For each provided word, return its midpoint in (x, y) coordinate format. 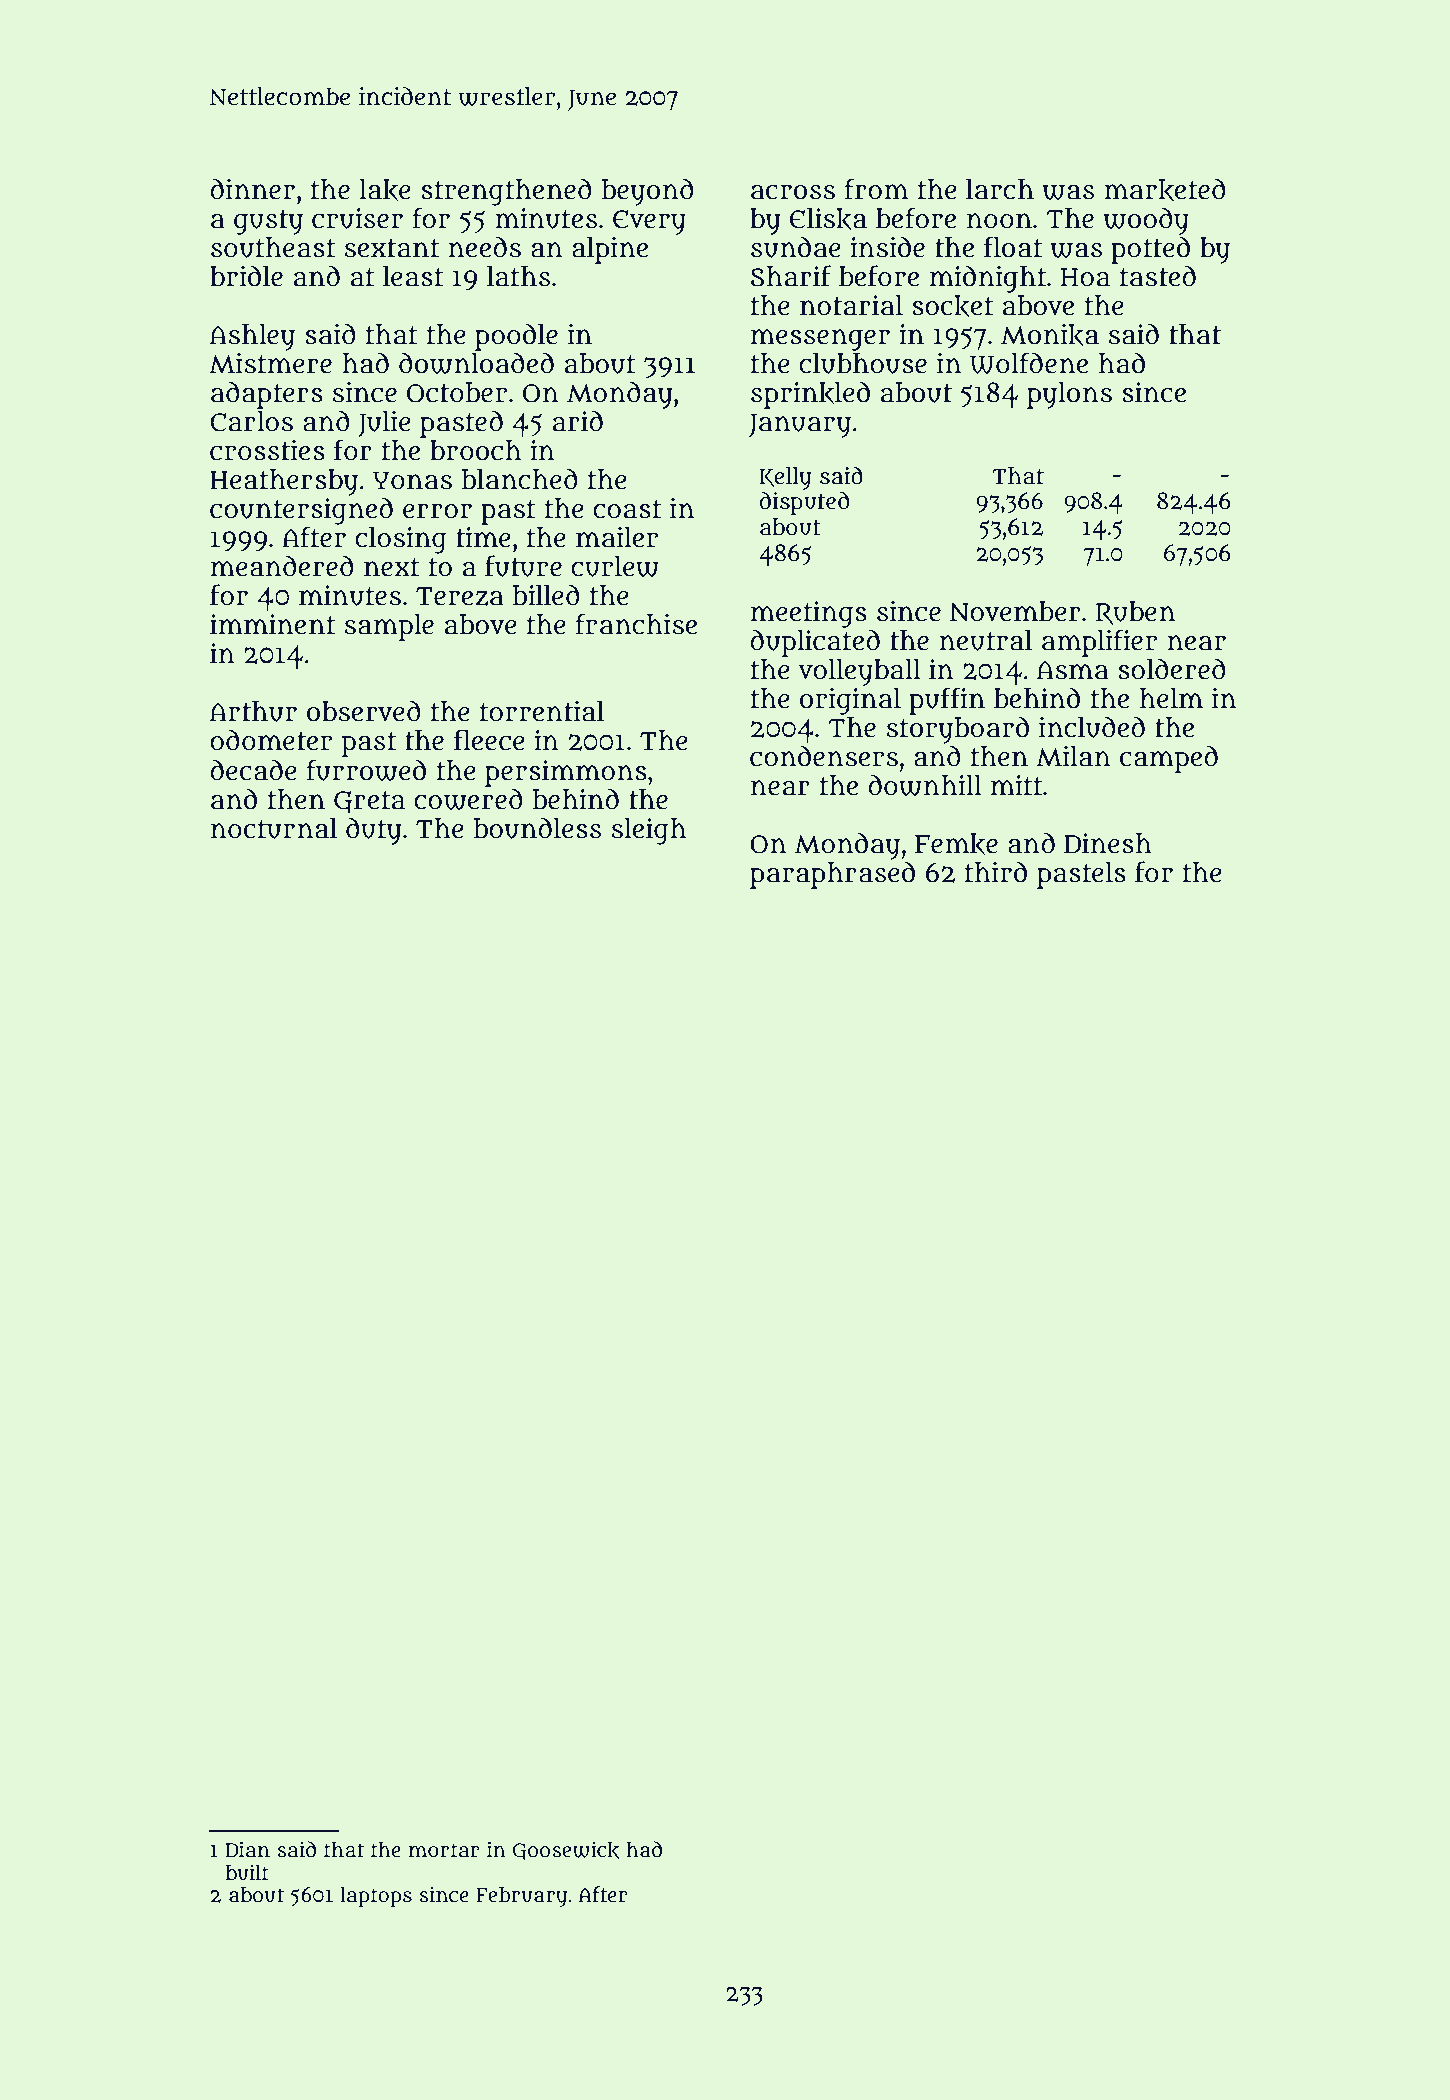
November (1015, 611)
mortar (444, 1850)
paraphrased (832, 875)
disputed (804, 503)
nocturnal (274, 828)
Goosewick (565, 1851)
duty (374, 831)
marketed (1165, 190)
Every (649, 222)
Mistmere (270, 363)
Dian (247, 1849)
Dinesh (1108, 843)
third (996, 872)
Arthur (253, 711)
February (521, 1897)
